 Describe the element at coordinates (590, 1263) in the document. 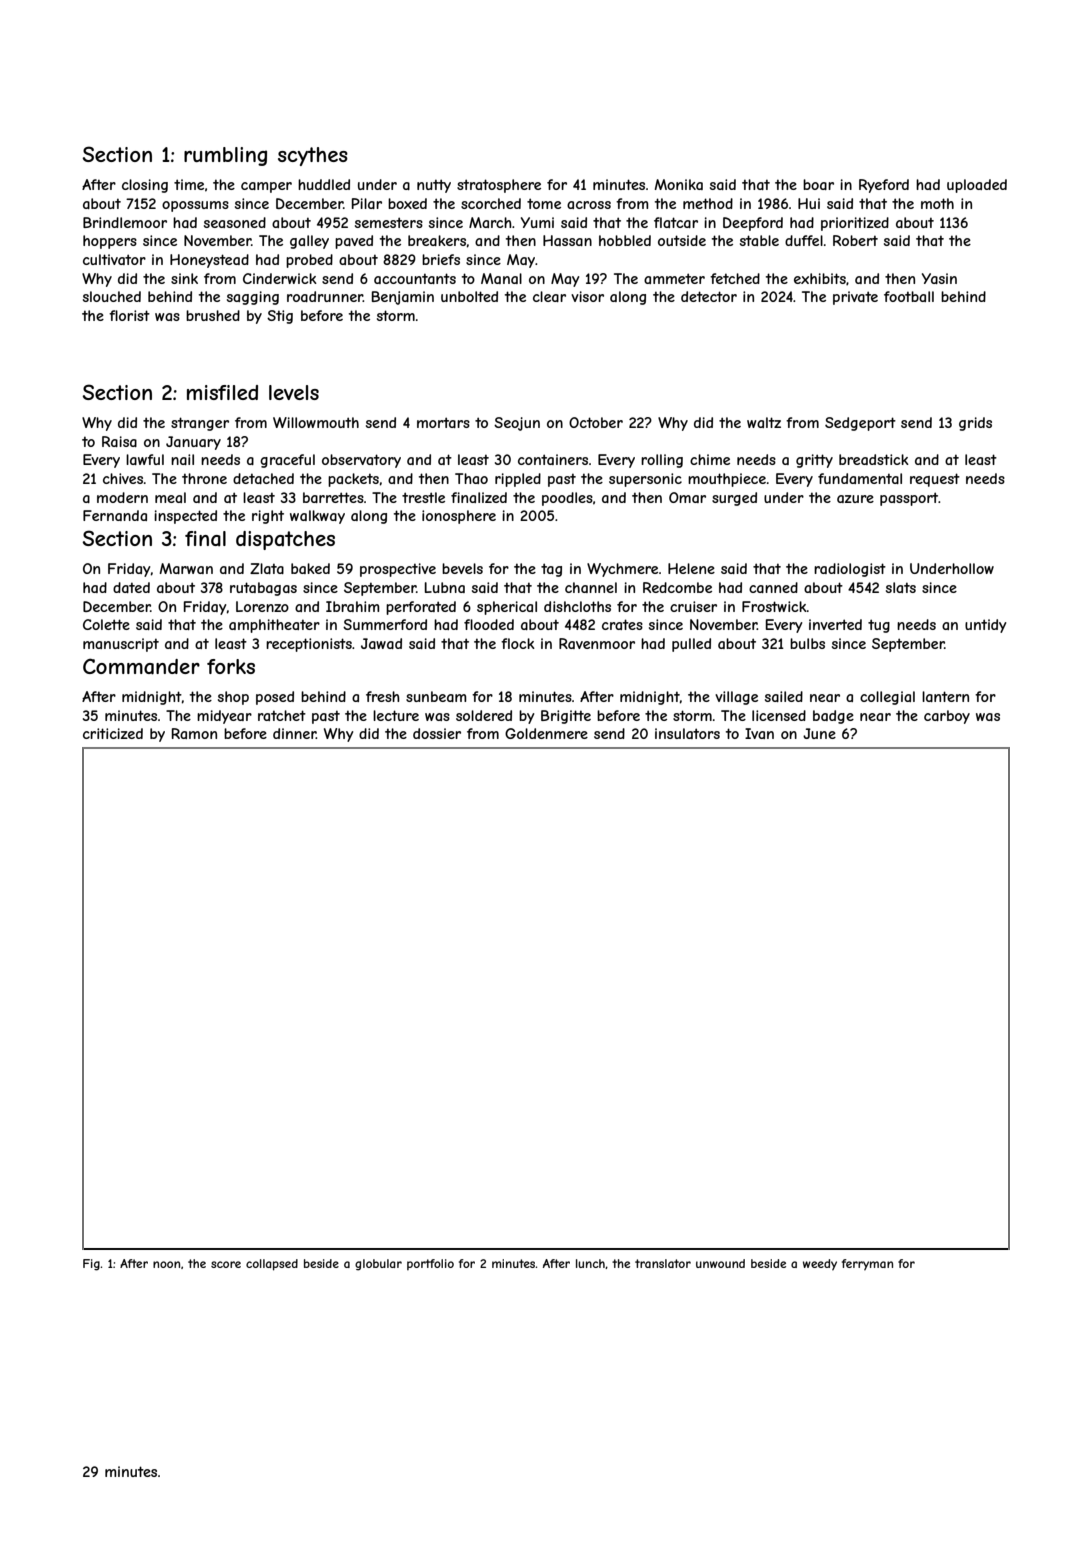

I see `lunch` at that location.
